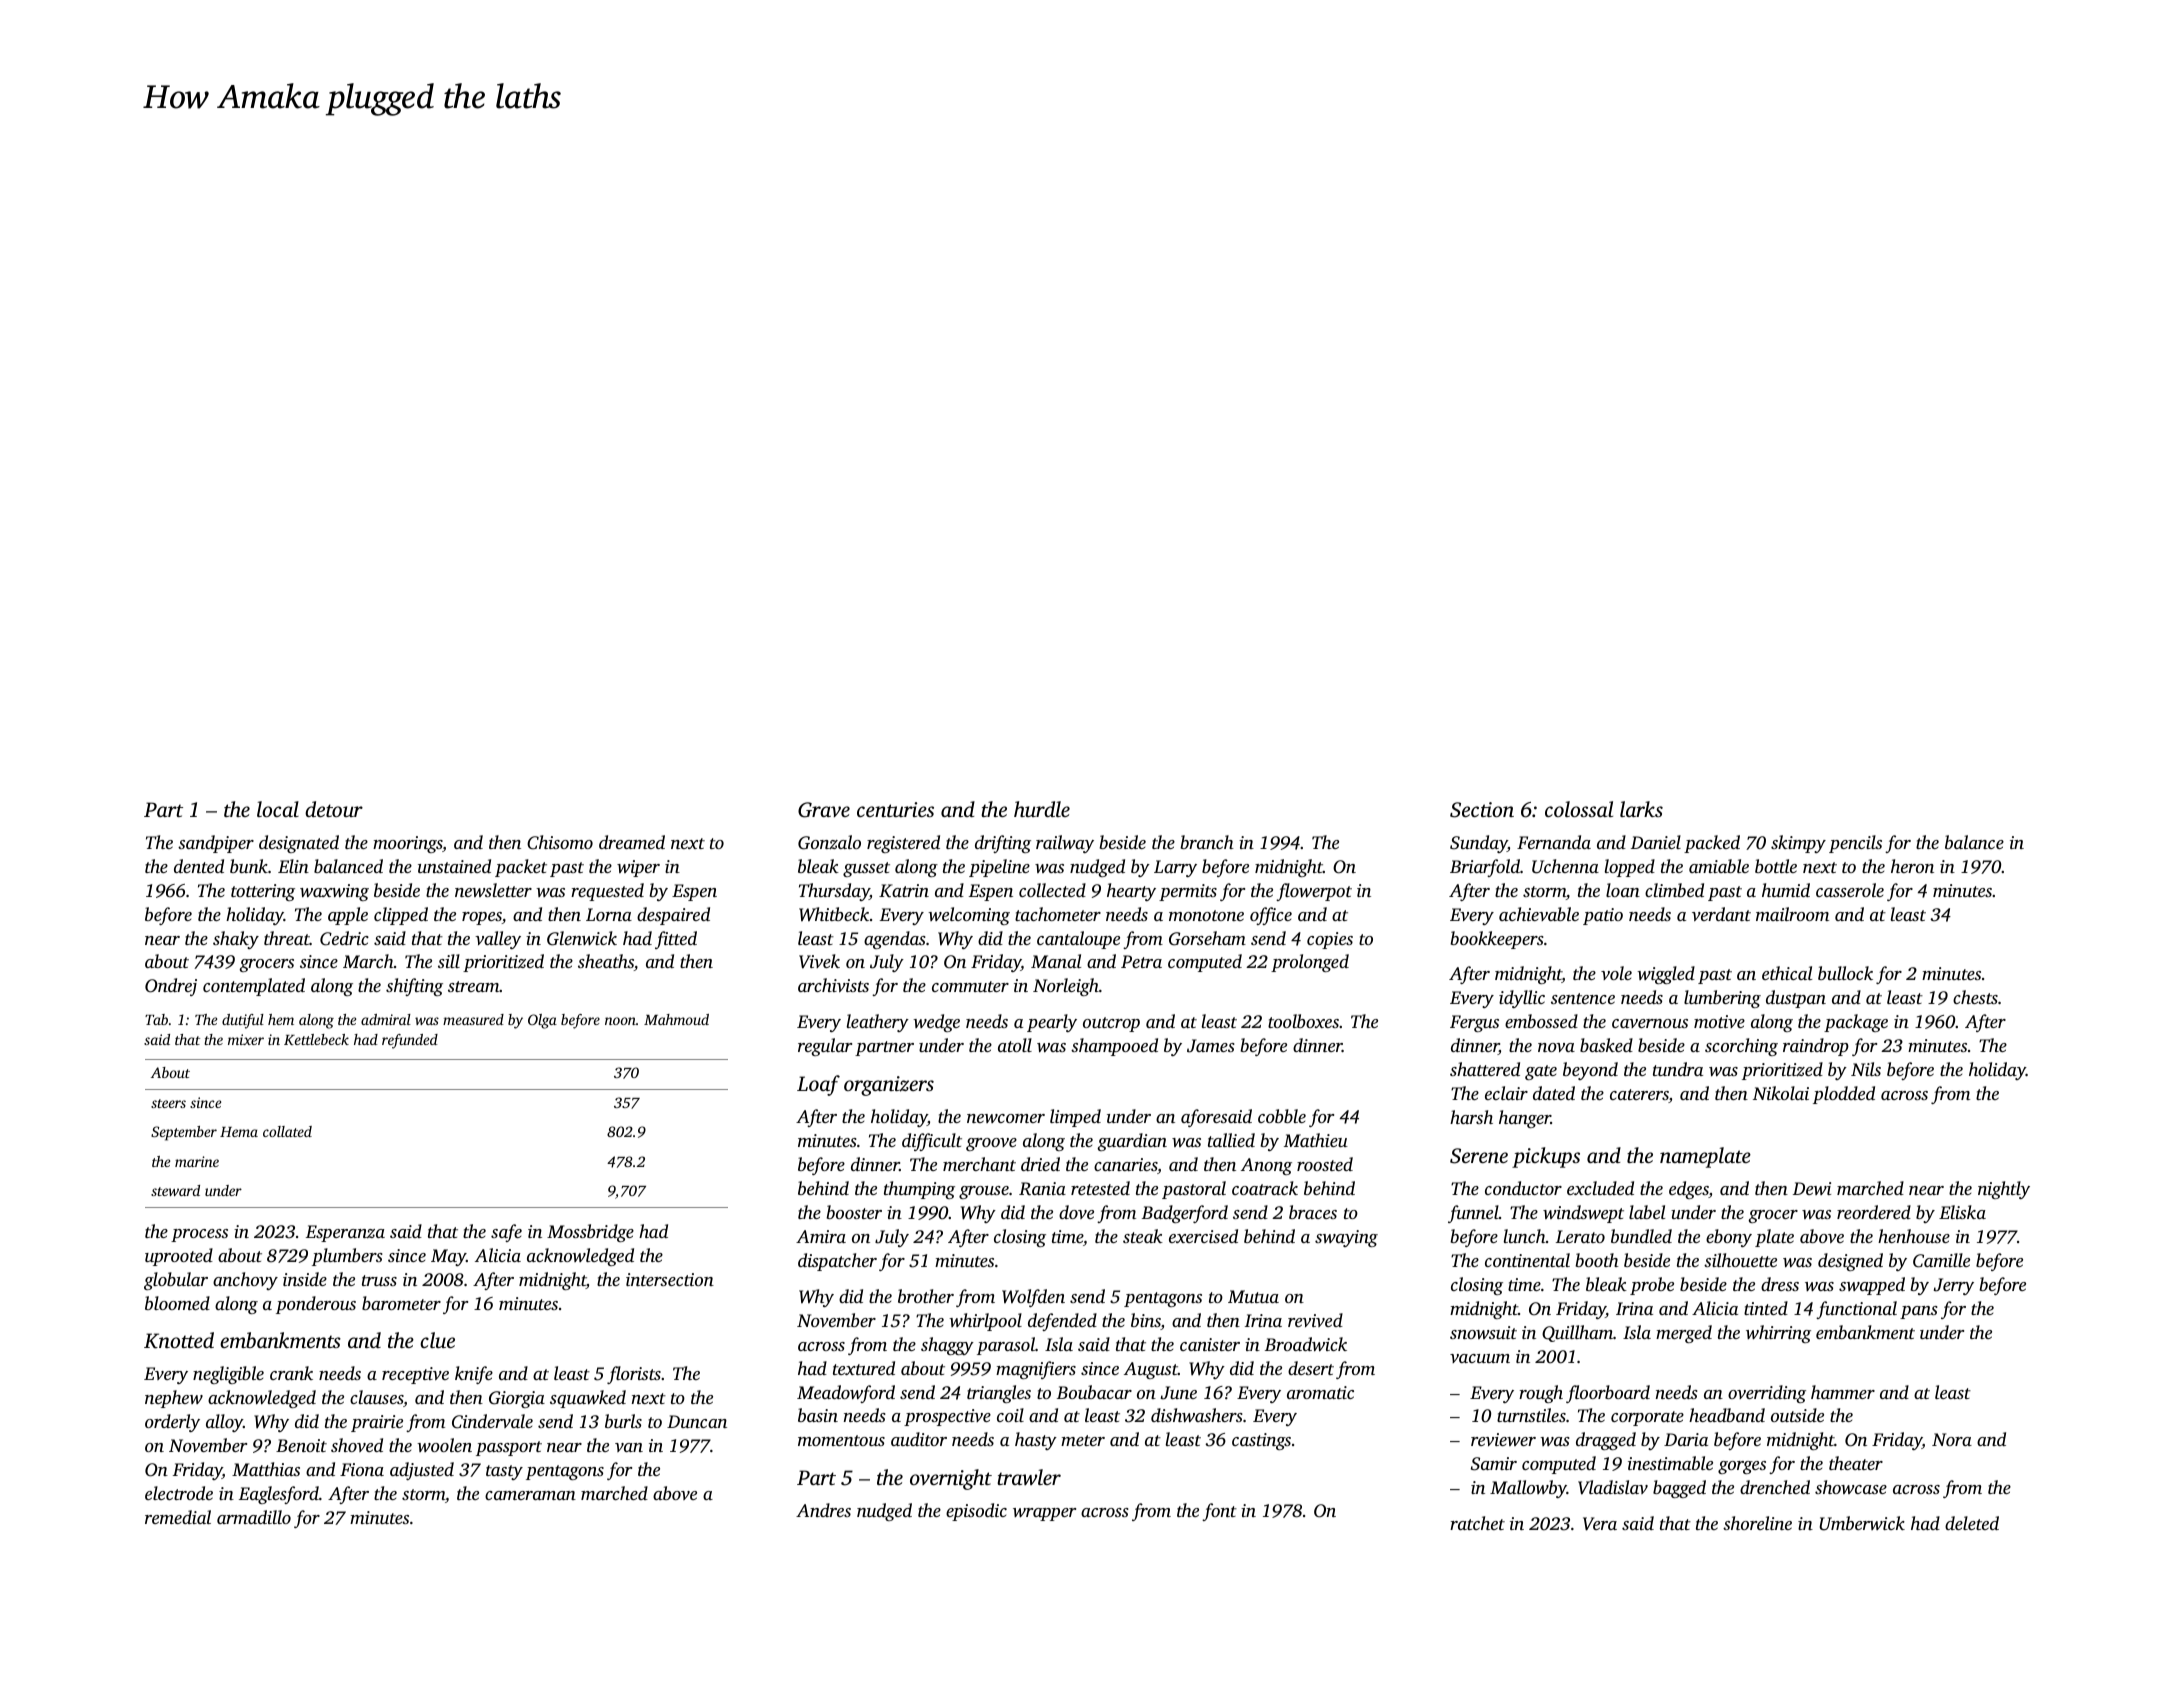 The height and width of the image is (1683, 2178). Describe the element at coordinates (172, 1423) in the image. I see `orderly` at that location.
